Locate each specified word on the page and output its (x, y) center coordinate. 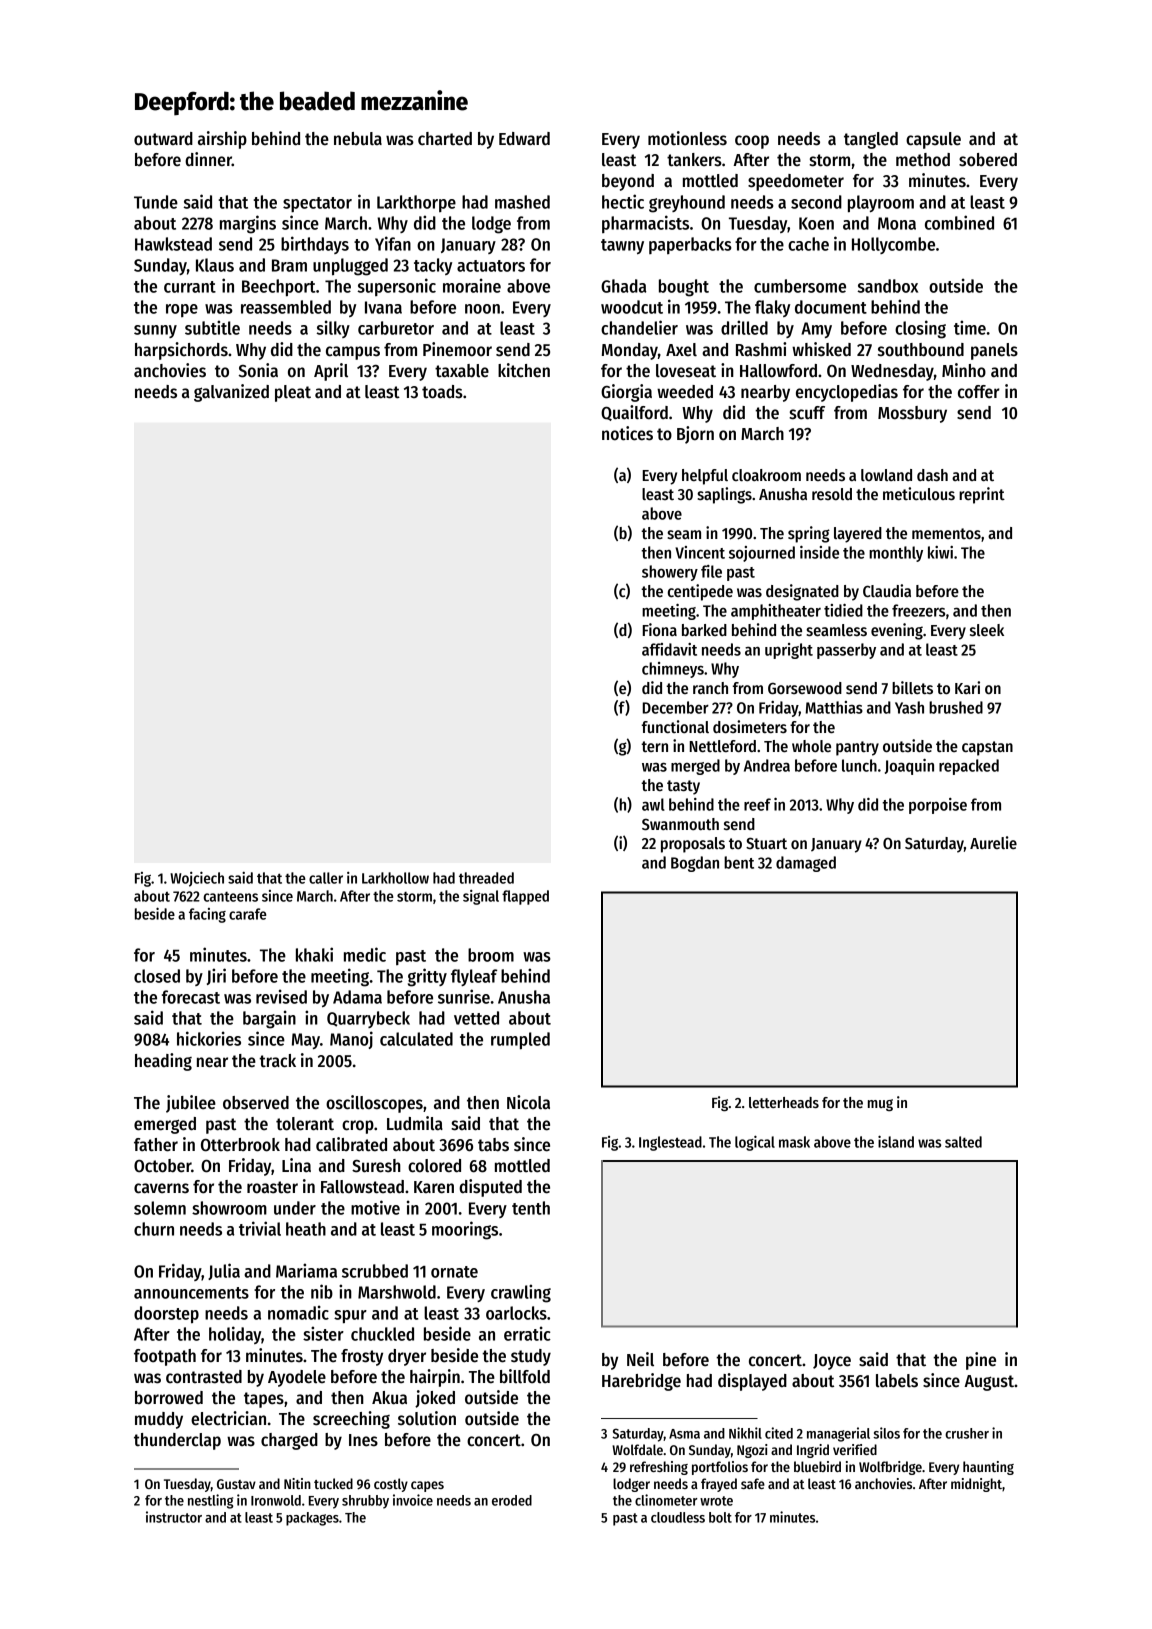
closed (157, 976)
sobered (988, 160)
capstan (987, 748)
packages (312, 1519)
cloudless (678, 1517)
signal (481, 897)
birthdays (315, 245)
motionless (687, 138)
